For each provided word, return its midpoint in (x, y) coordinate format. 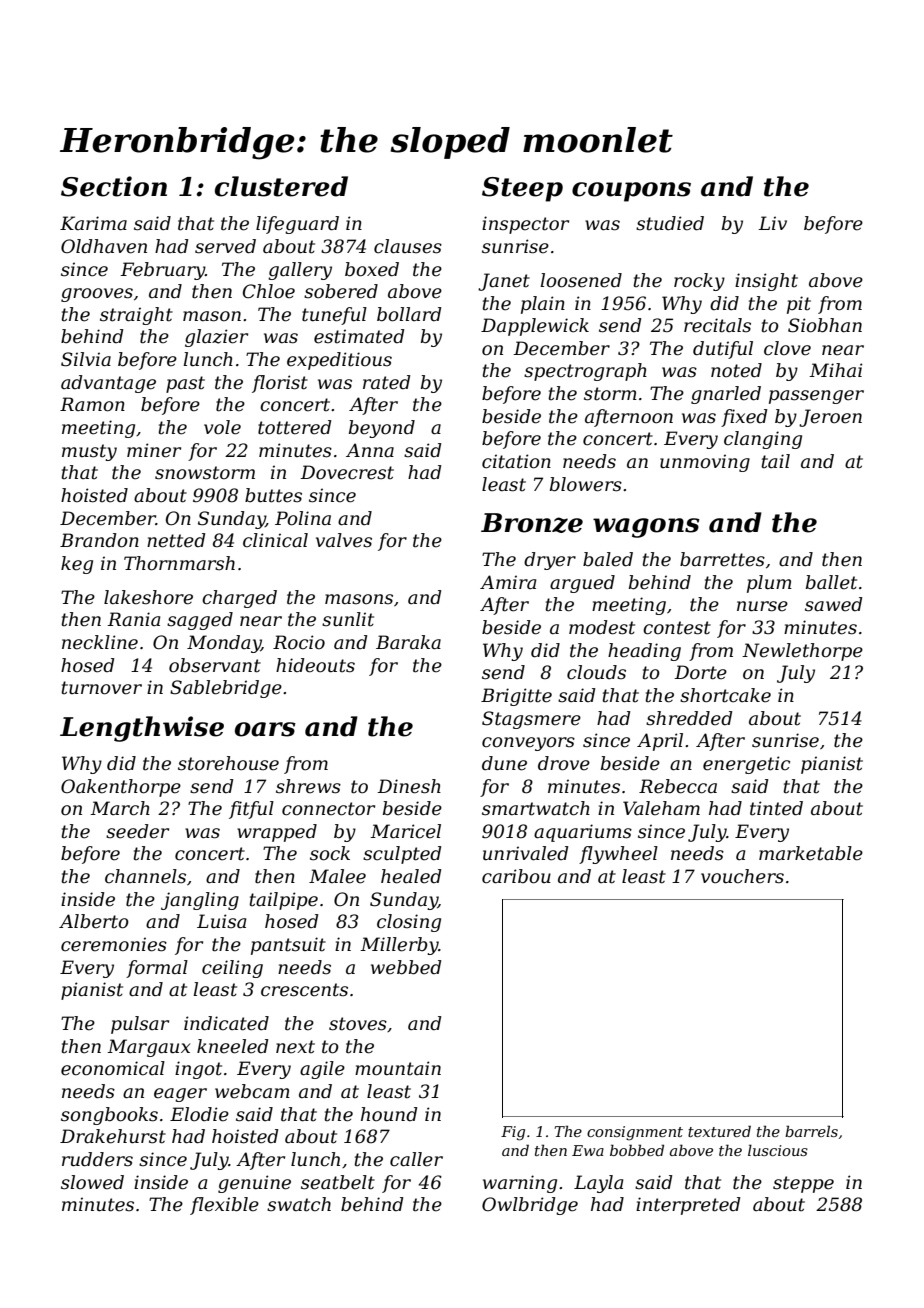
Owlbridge (530, 1206)
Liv (772, 223)
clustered (281, 186)
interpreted (688, 1206)
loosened (581, 280)
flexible (224, 1206)
